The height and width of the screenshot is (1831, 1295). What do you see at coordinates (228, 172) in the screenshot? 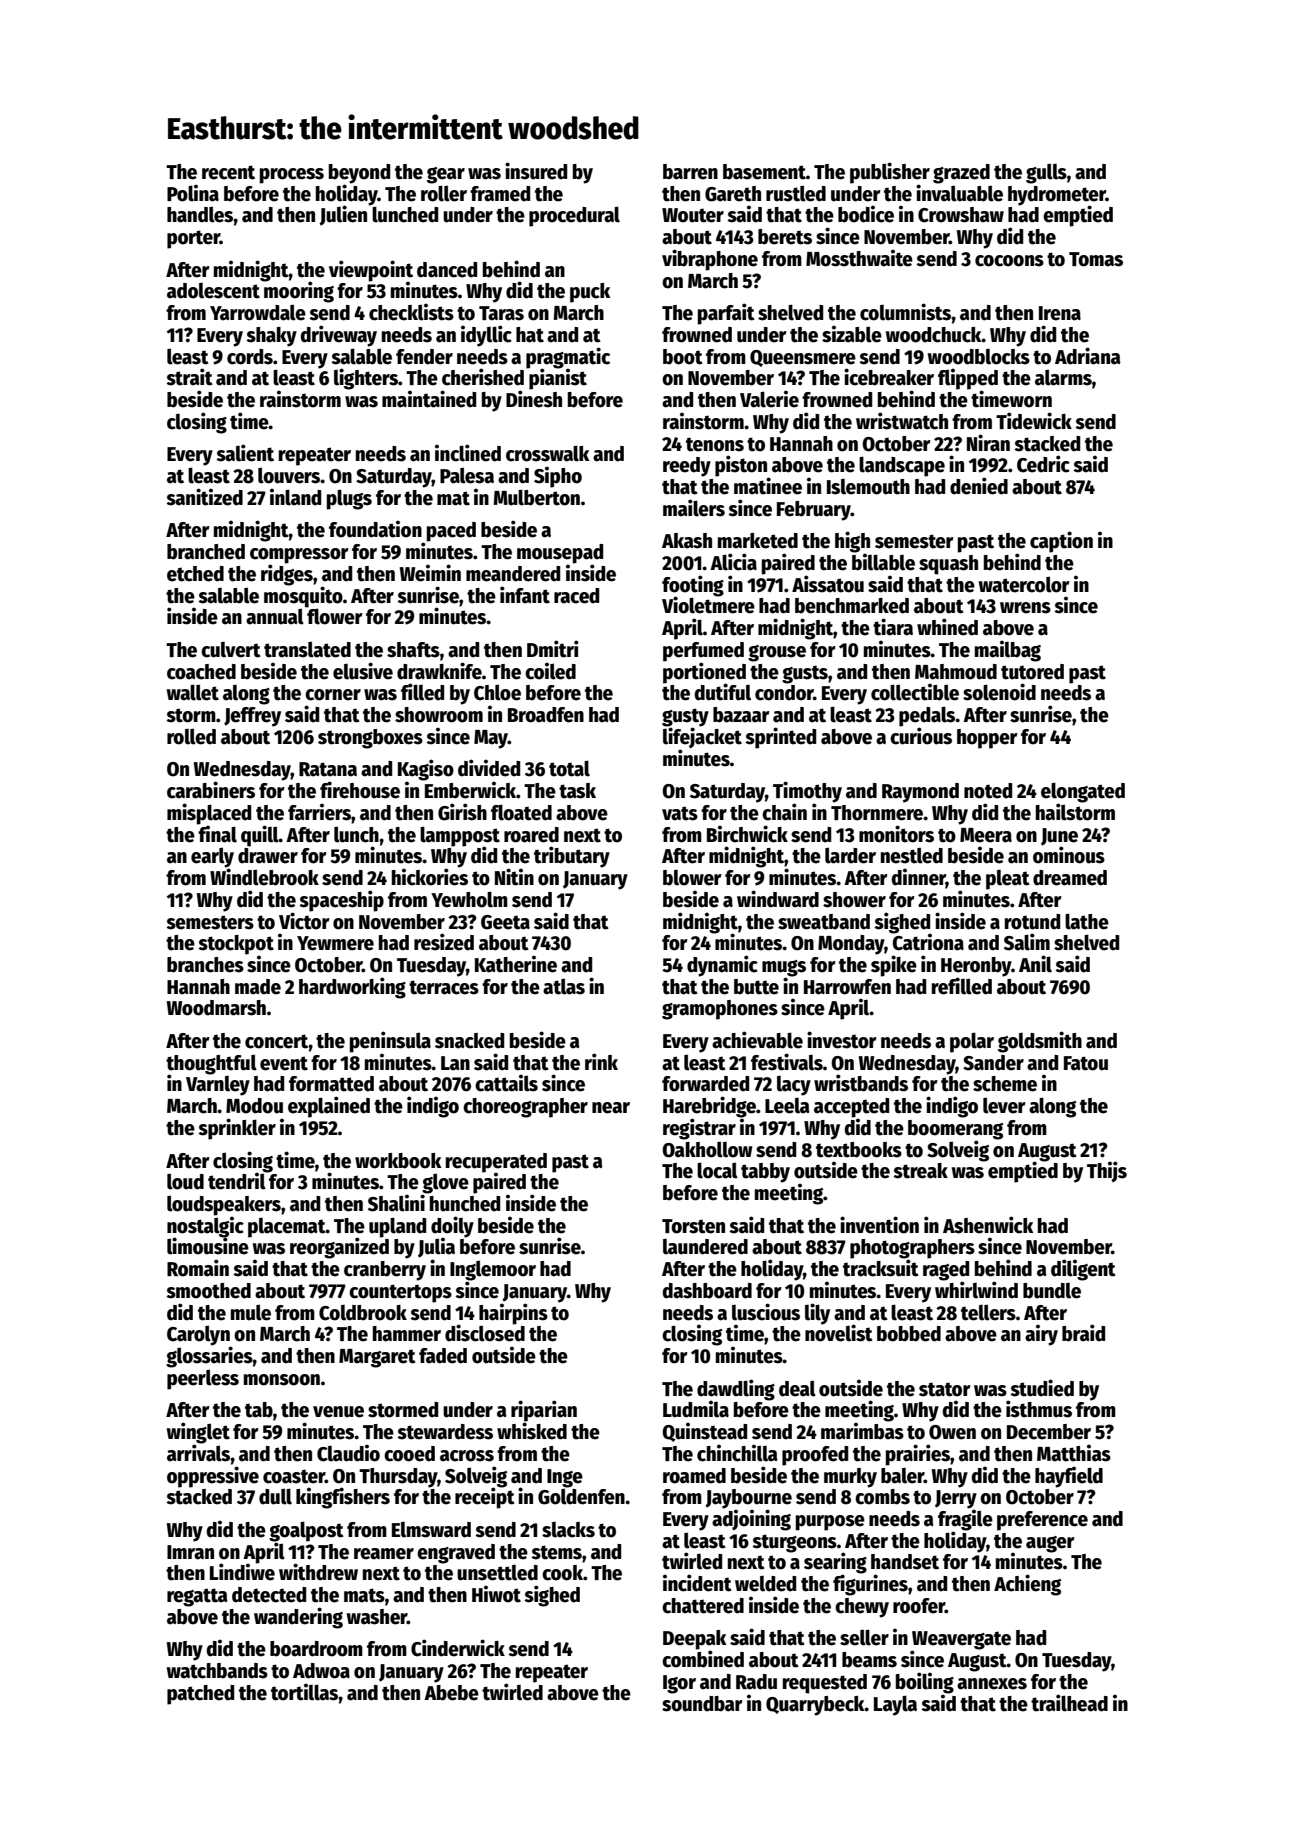
I see `recent` at bounding box center [228, 172].
